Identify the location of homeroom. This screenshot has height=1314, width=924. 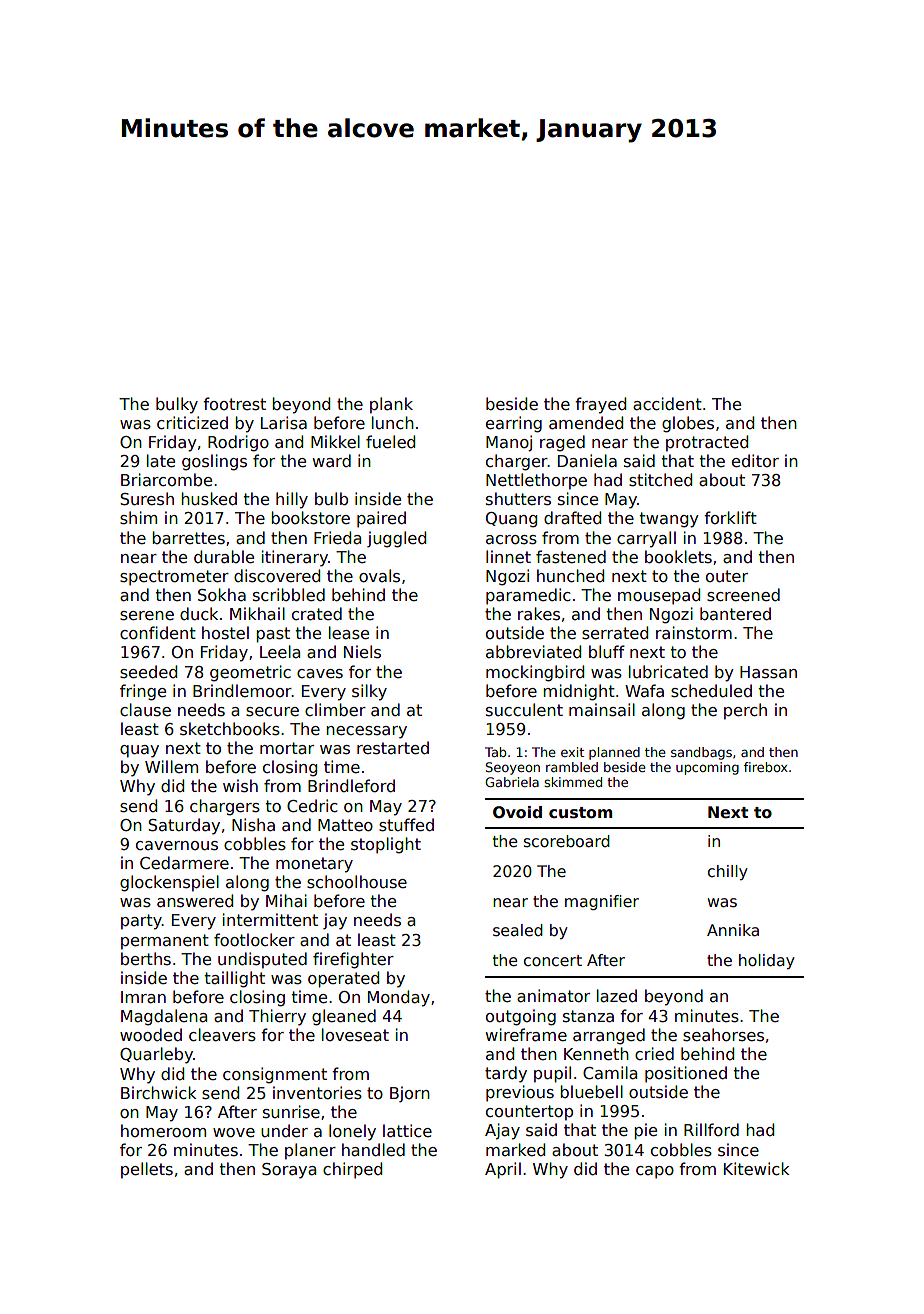
(163, 1131).
